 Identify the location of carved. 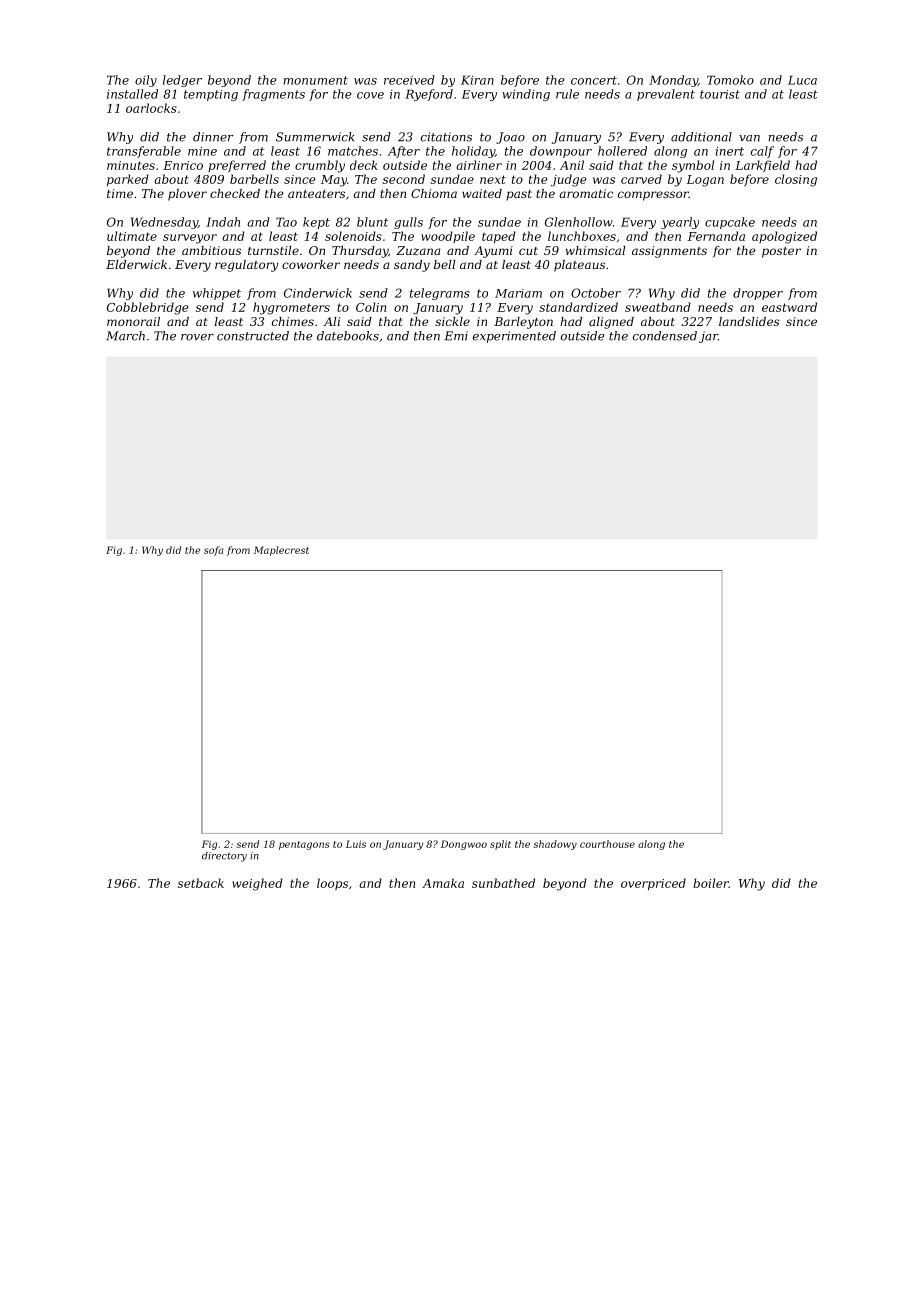
(641, 179).
